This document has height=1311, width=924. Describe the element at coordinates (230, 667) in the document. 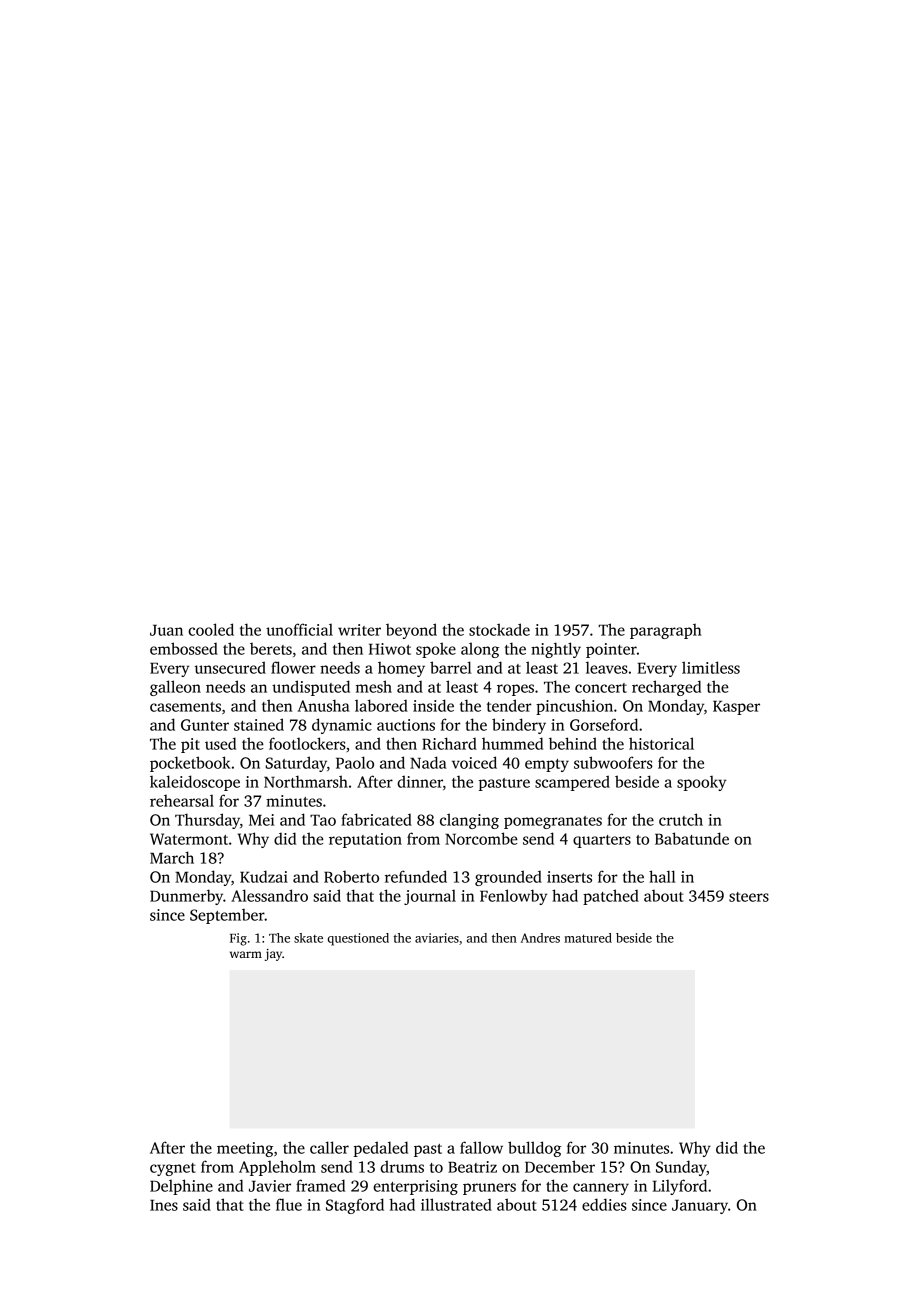

I see `unsecured` at that location.
